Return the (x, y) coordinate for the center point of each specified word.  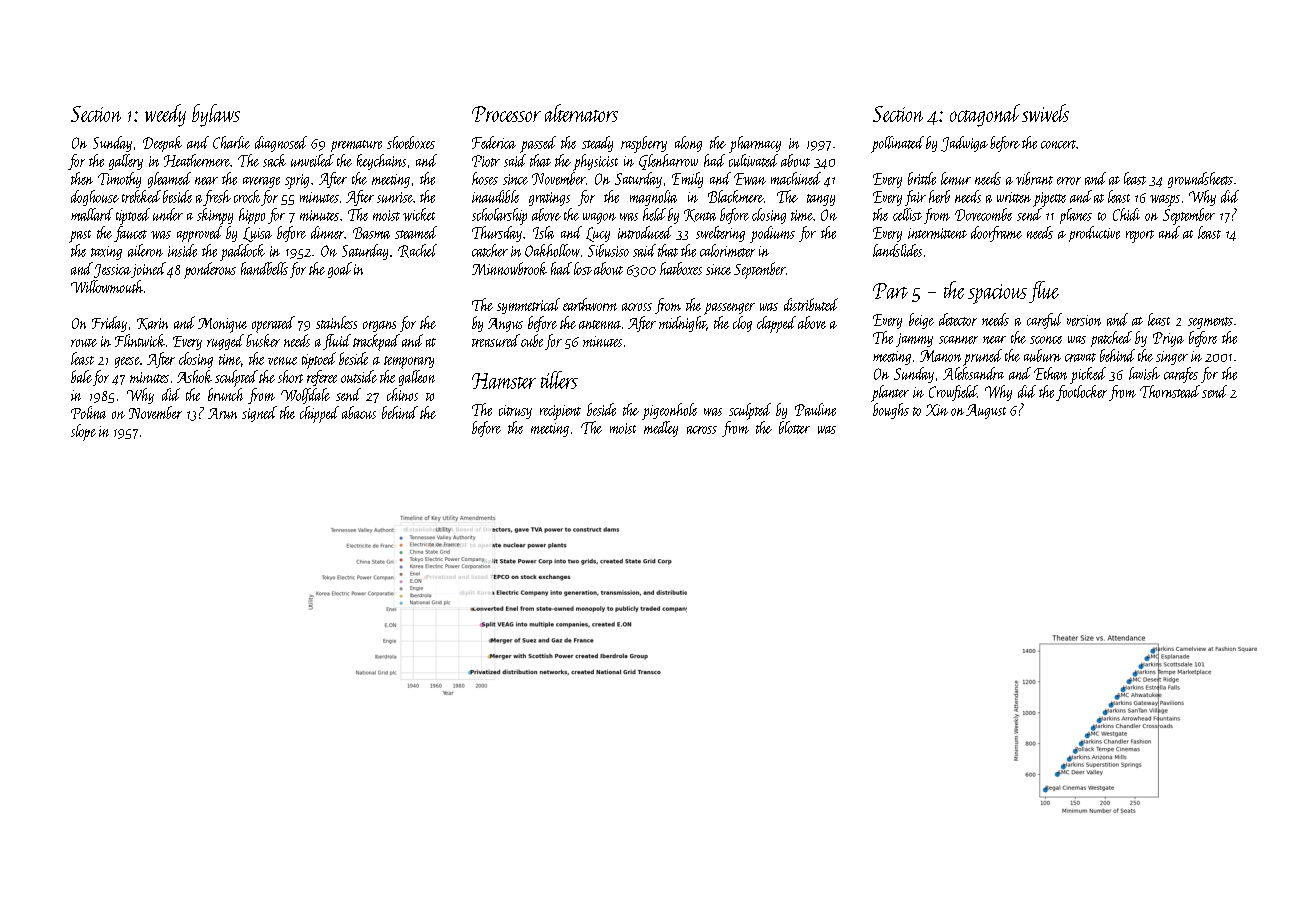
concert (1058, 144)
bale (81, 376)
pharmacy (755, 144)
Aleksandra (973, 373)
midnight (682, 324)
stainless (336, 322)
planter (890, 393)
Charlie (231, 142)
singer (1172, 358)
